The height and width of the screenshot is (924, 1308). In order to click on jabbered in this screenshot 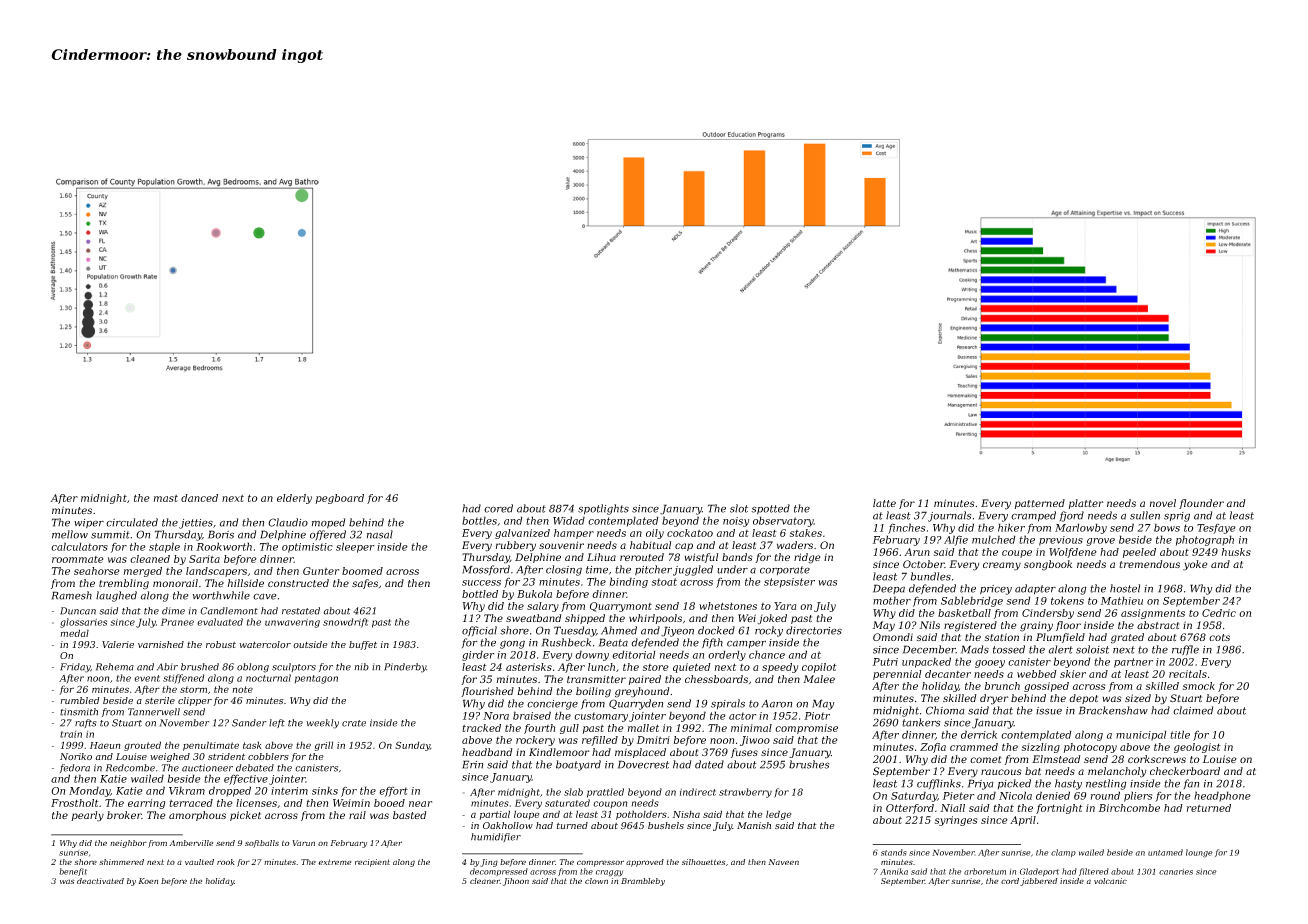, I will do `click(1038, 882)`.
